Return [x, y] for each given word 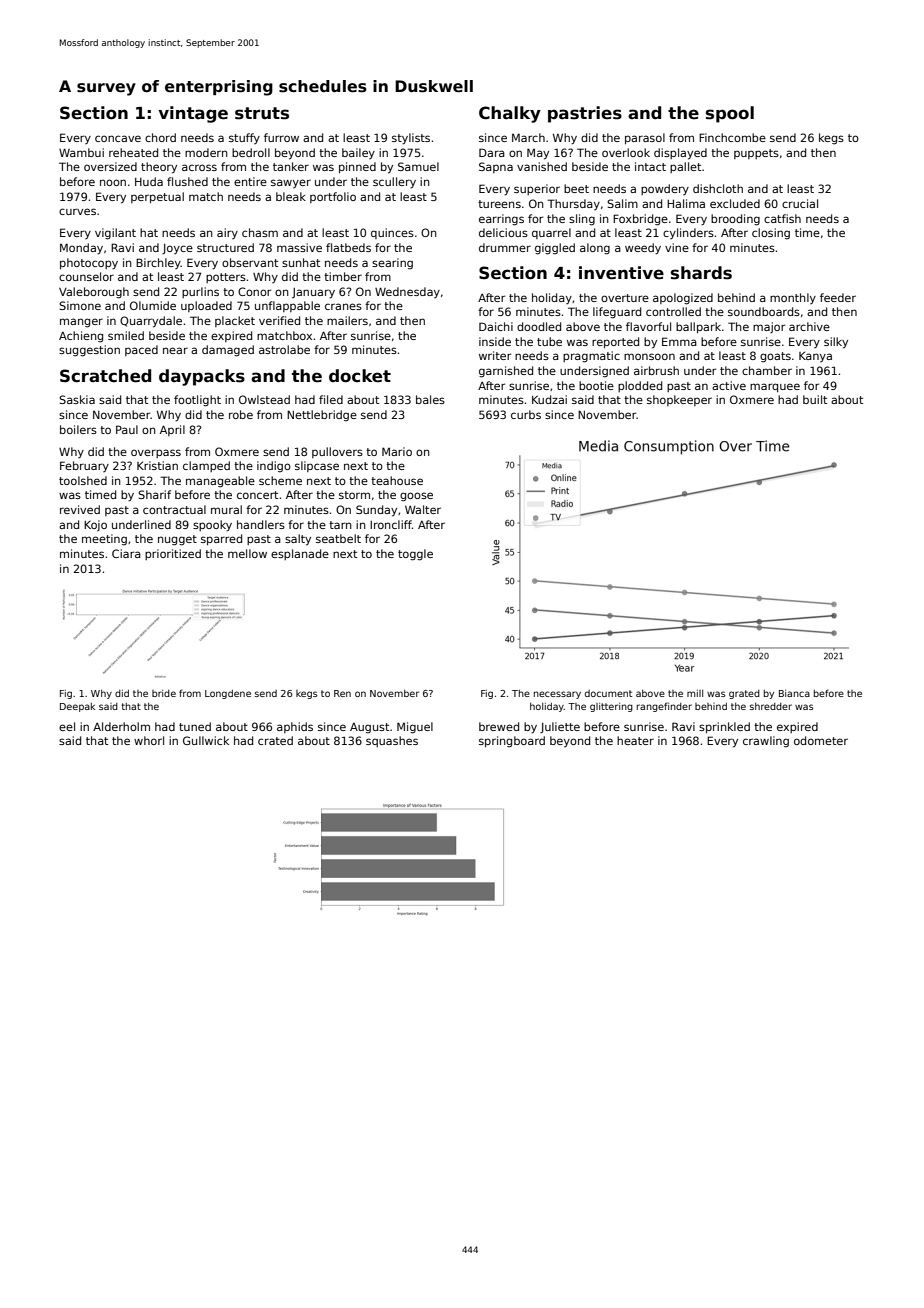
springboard [512, 742]
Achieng [81, 337]
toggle [415, 555]
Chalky [510, 114]
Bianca [794, 693]
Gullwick [206, 740]
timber [343, 276]
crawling [766, 742]
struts [262, 113]
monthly [793, 298]
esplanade [300, 554]
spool [730, 114]
